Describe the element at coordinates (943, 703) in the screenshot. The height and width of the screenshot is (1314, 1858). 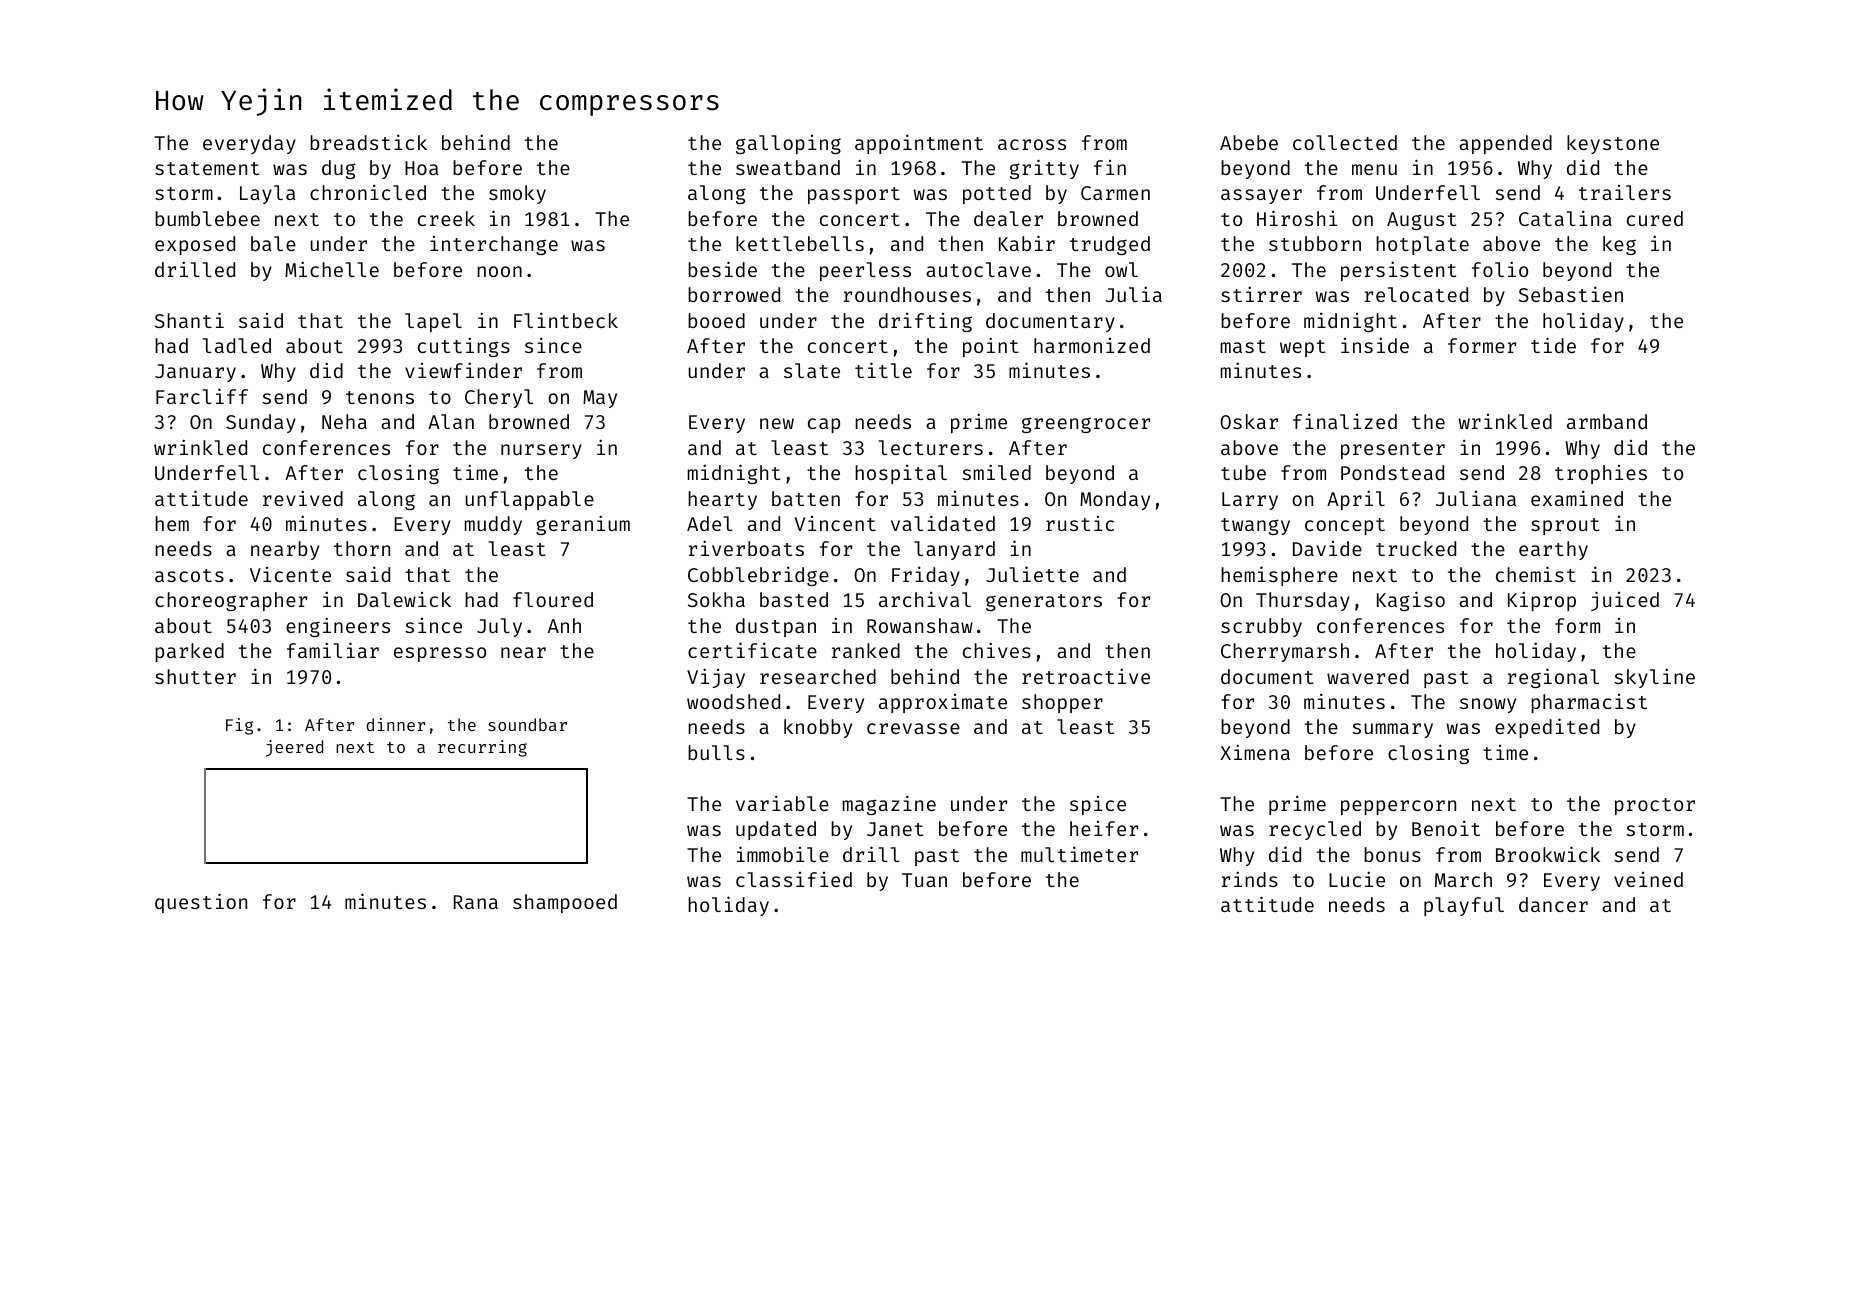
I see `approximate` at that location.
